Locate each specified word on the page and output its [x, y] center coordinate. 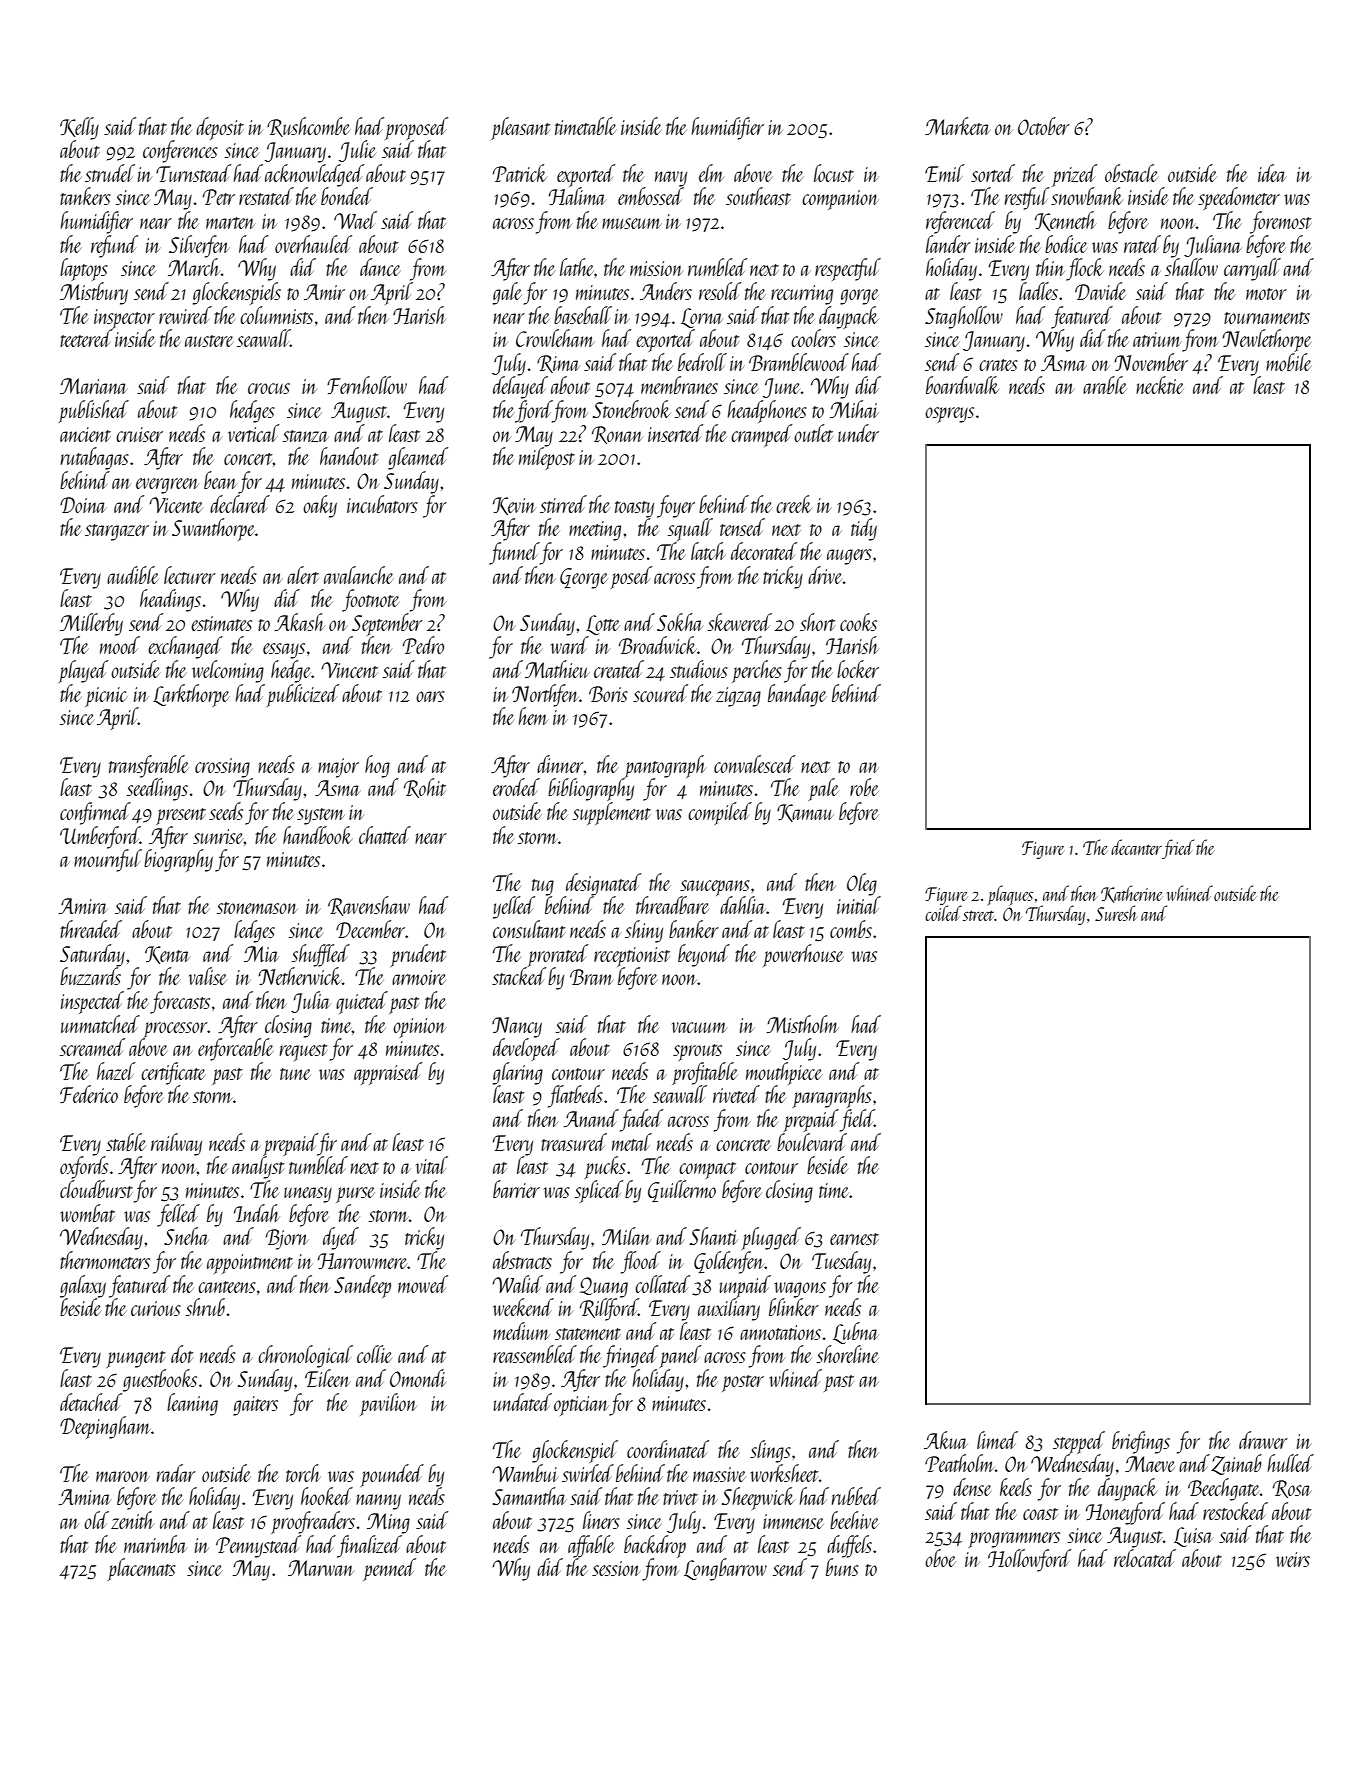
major [338, 768]
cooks [858, 622]
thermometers [105, 1260]
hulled [1291, 1463]
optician [581, 1406]
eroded [516, 787]
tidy [864, 529]
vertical [254, 433]
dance [380, 267]
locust [834, 173]
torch [303, 1473]
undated [523, 1402]
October [1044, 126]
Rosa [1292, 1489]
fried [1178, 849]
